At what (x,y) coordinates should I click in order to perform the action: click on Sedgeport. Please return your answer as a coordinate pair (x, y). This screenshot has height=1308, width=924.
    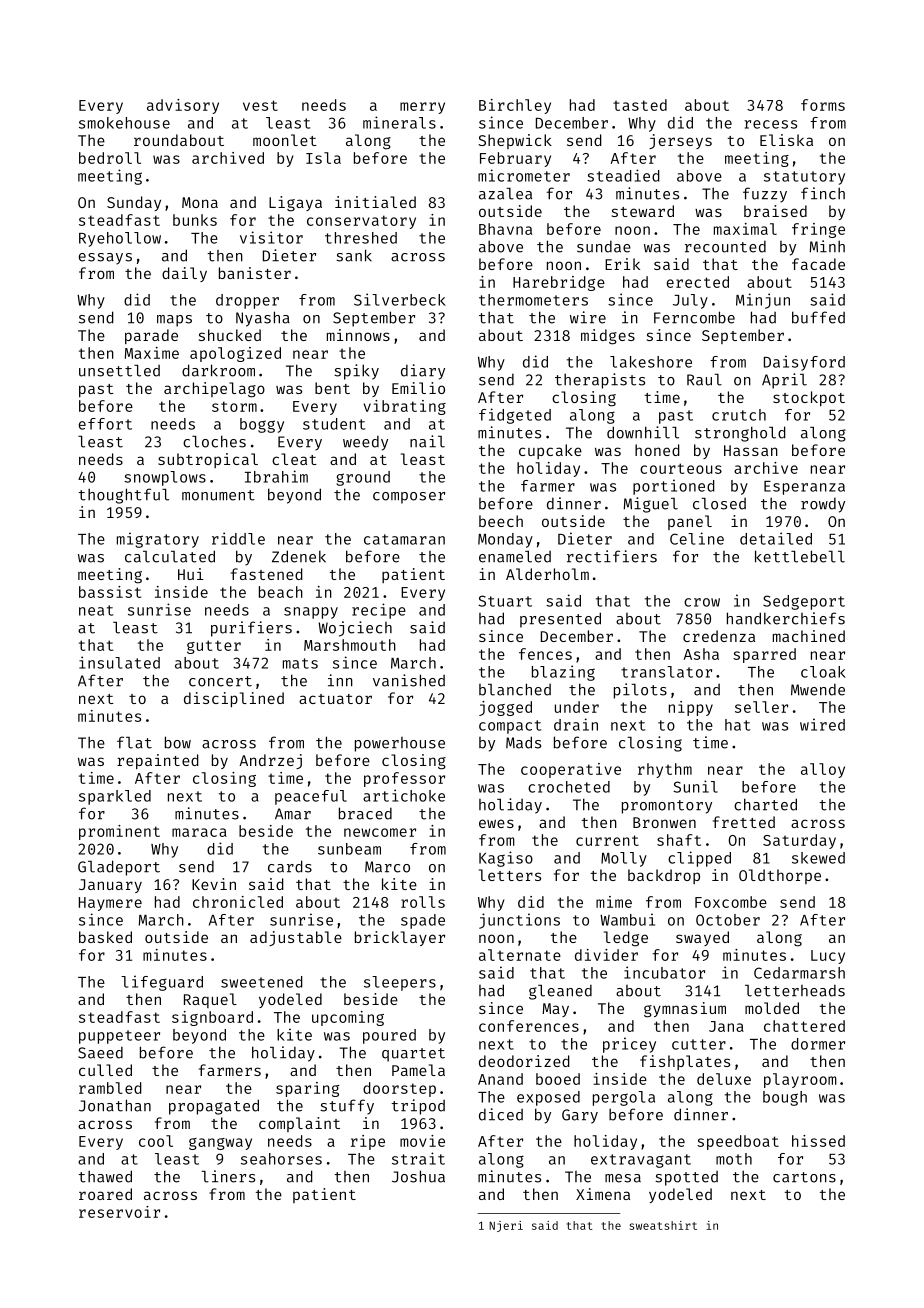
    Looking at the image, I should click on (804, 602).
